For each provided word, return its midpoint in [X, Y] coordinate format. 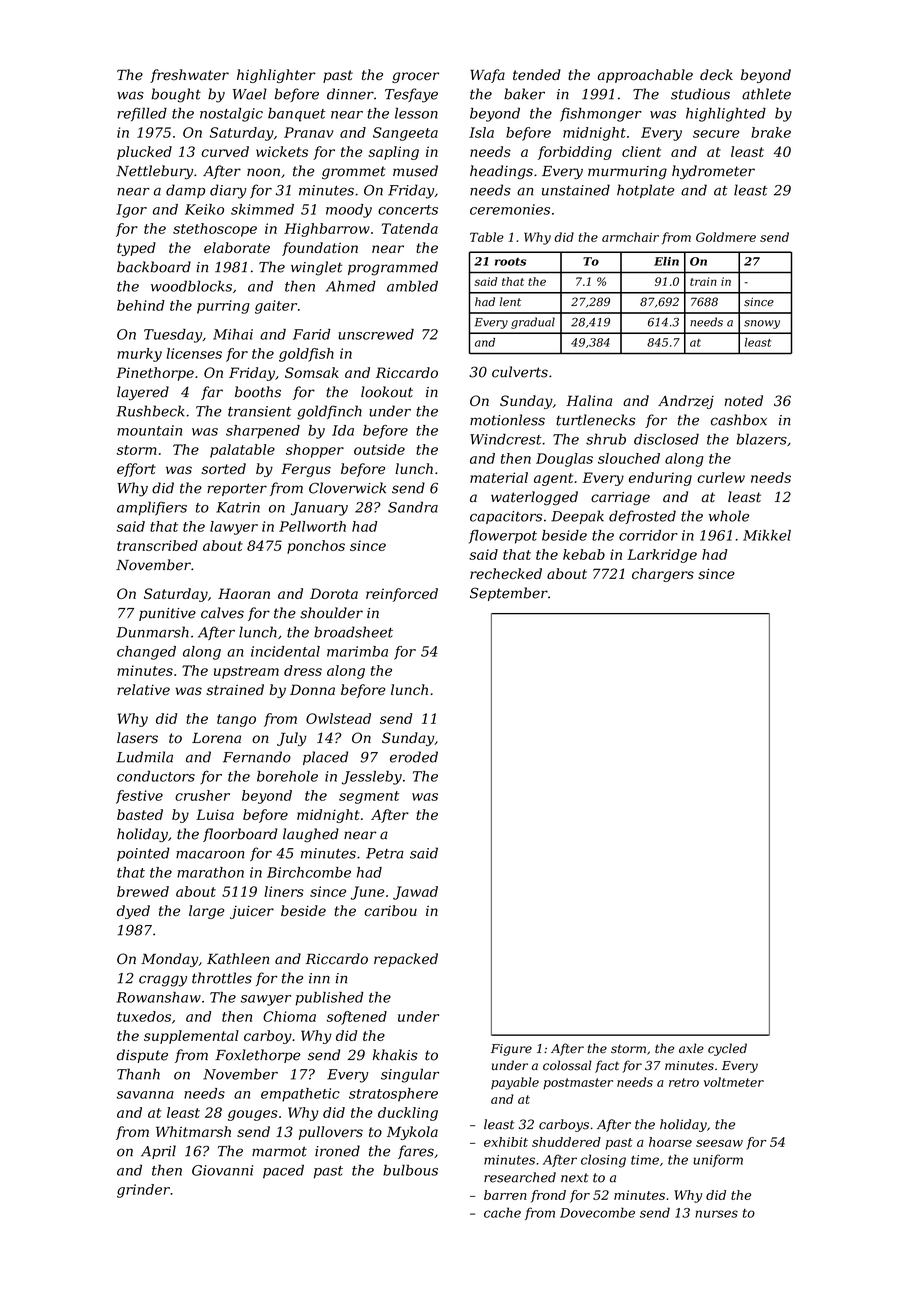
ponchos [316, 547]
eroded [414, 757]
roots [510, 262]
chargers [663, 575]
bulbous [410, 1170]
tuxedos [144, 1016]
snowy [762, 324]
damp [185, 191]
